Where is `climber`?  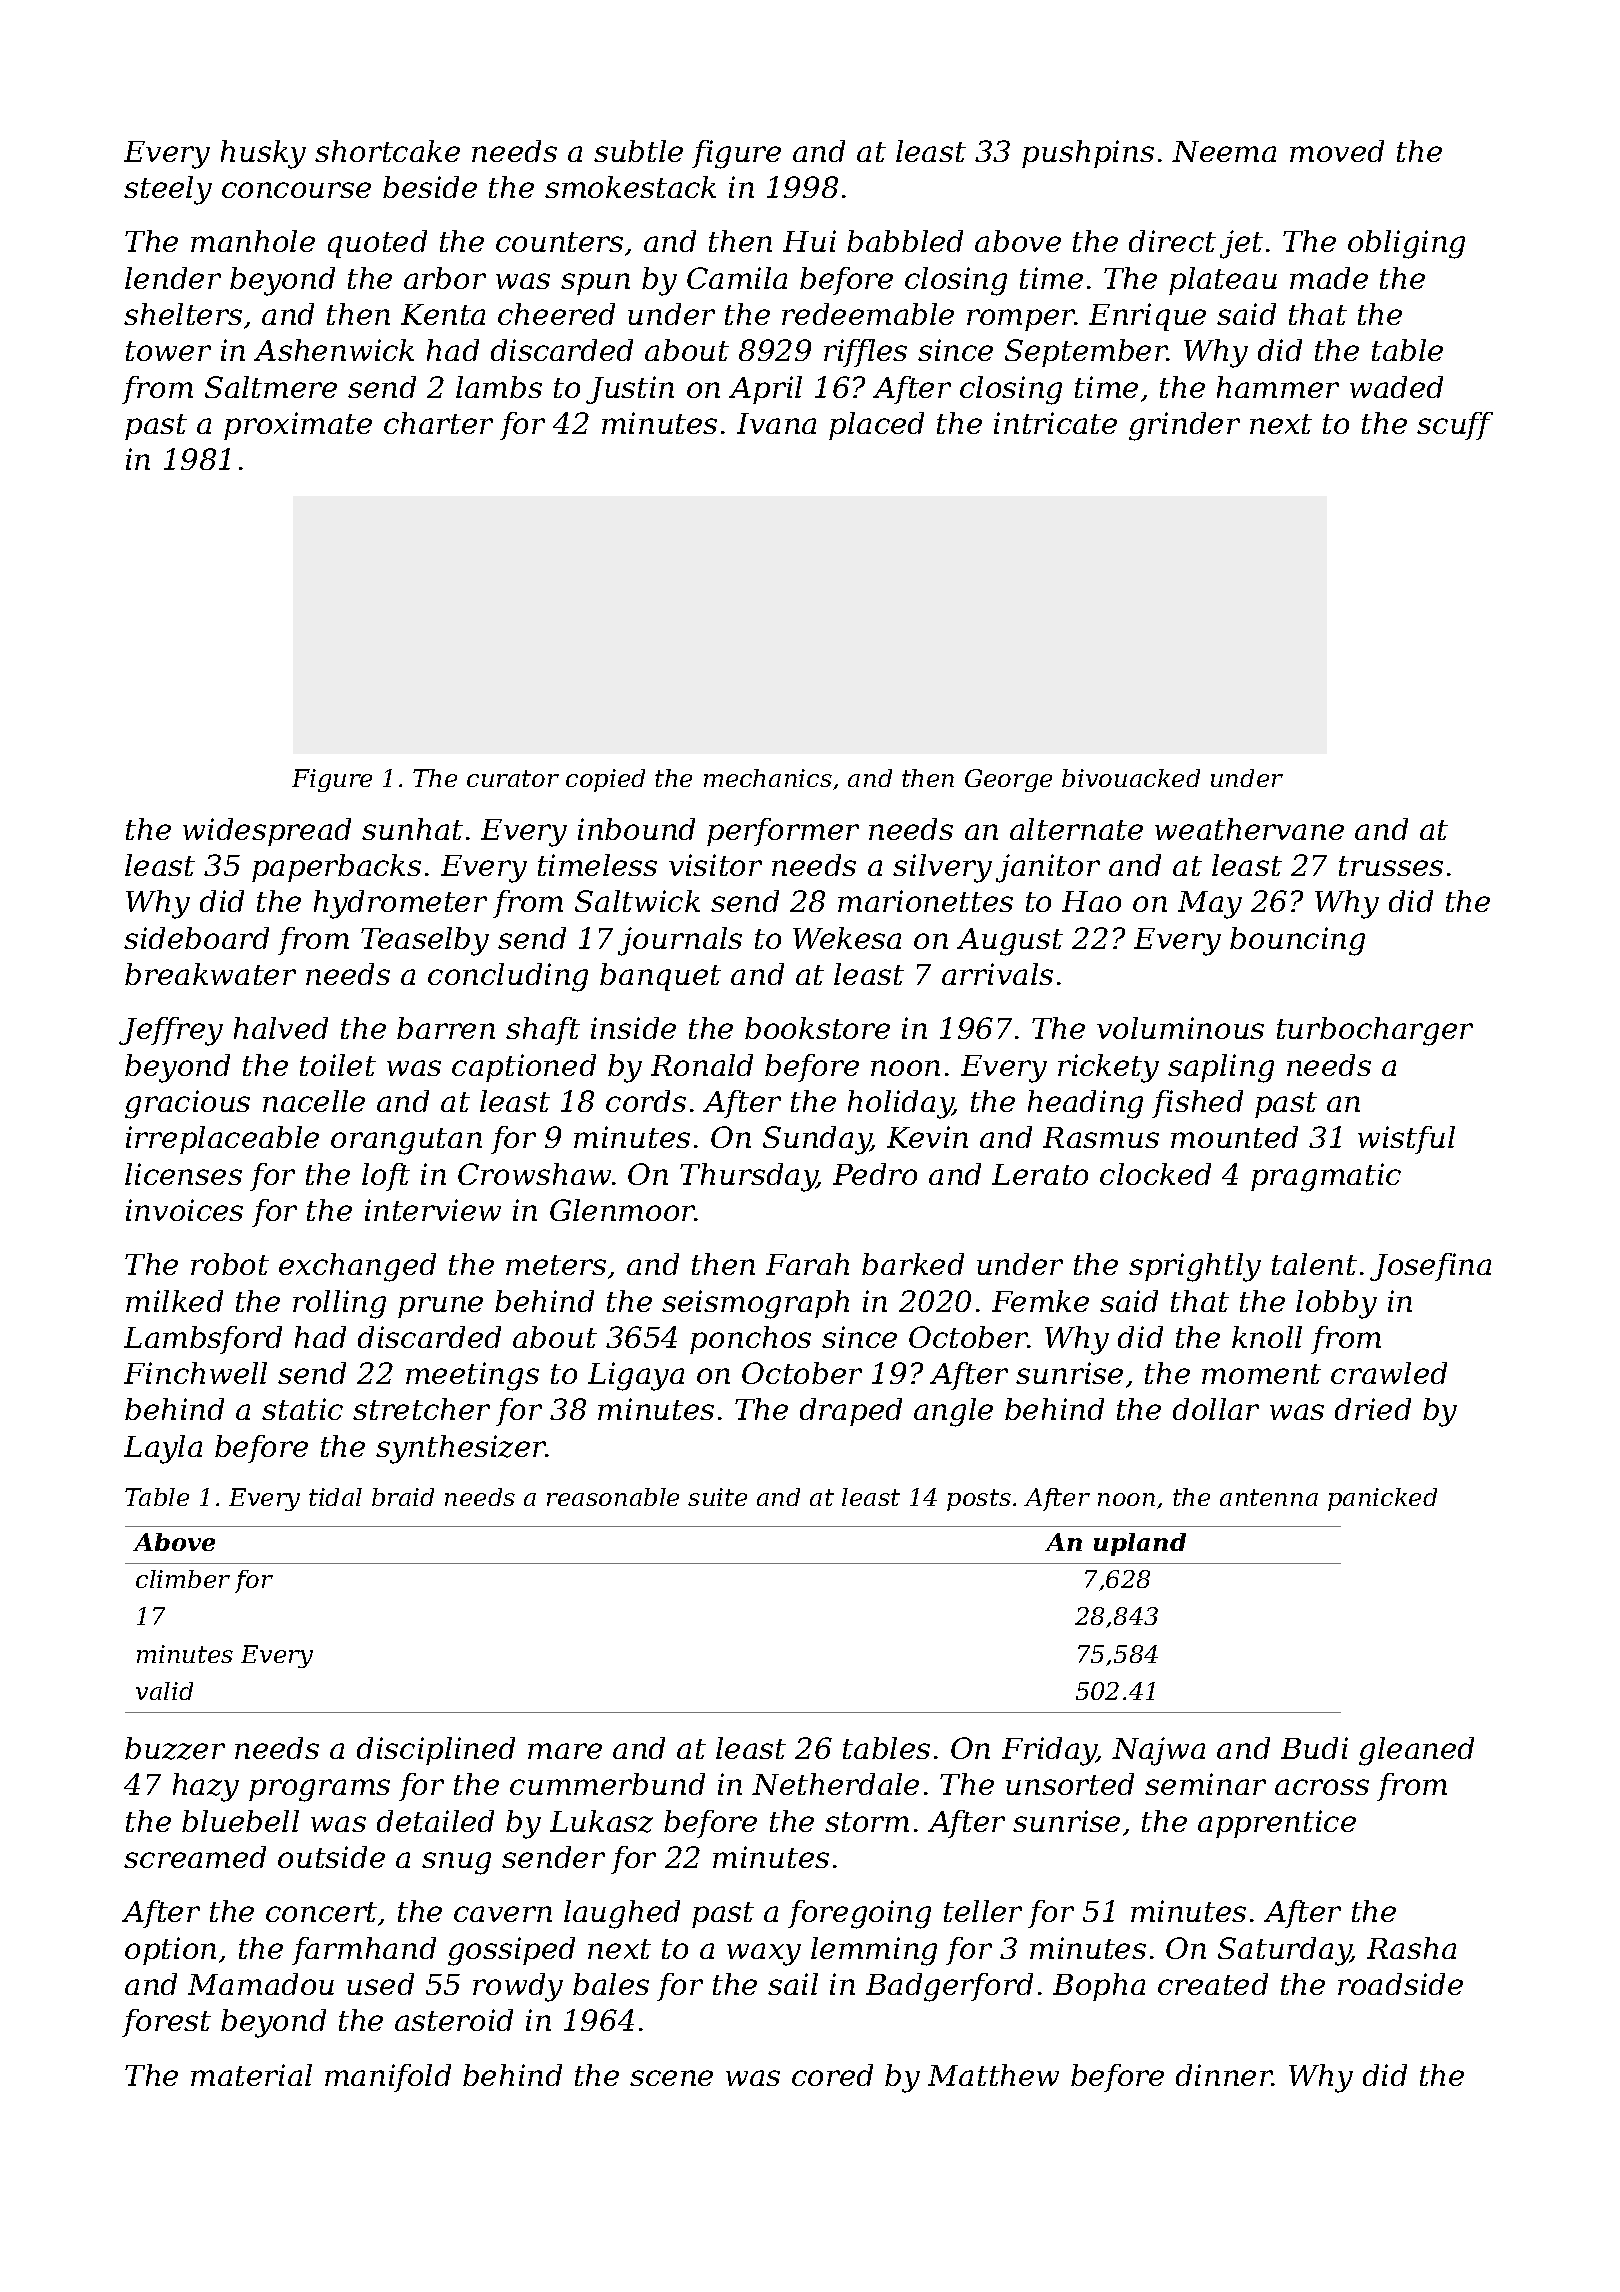 climber is located at coordinates (183, 1579).
